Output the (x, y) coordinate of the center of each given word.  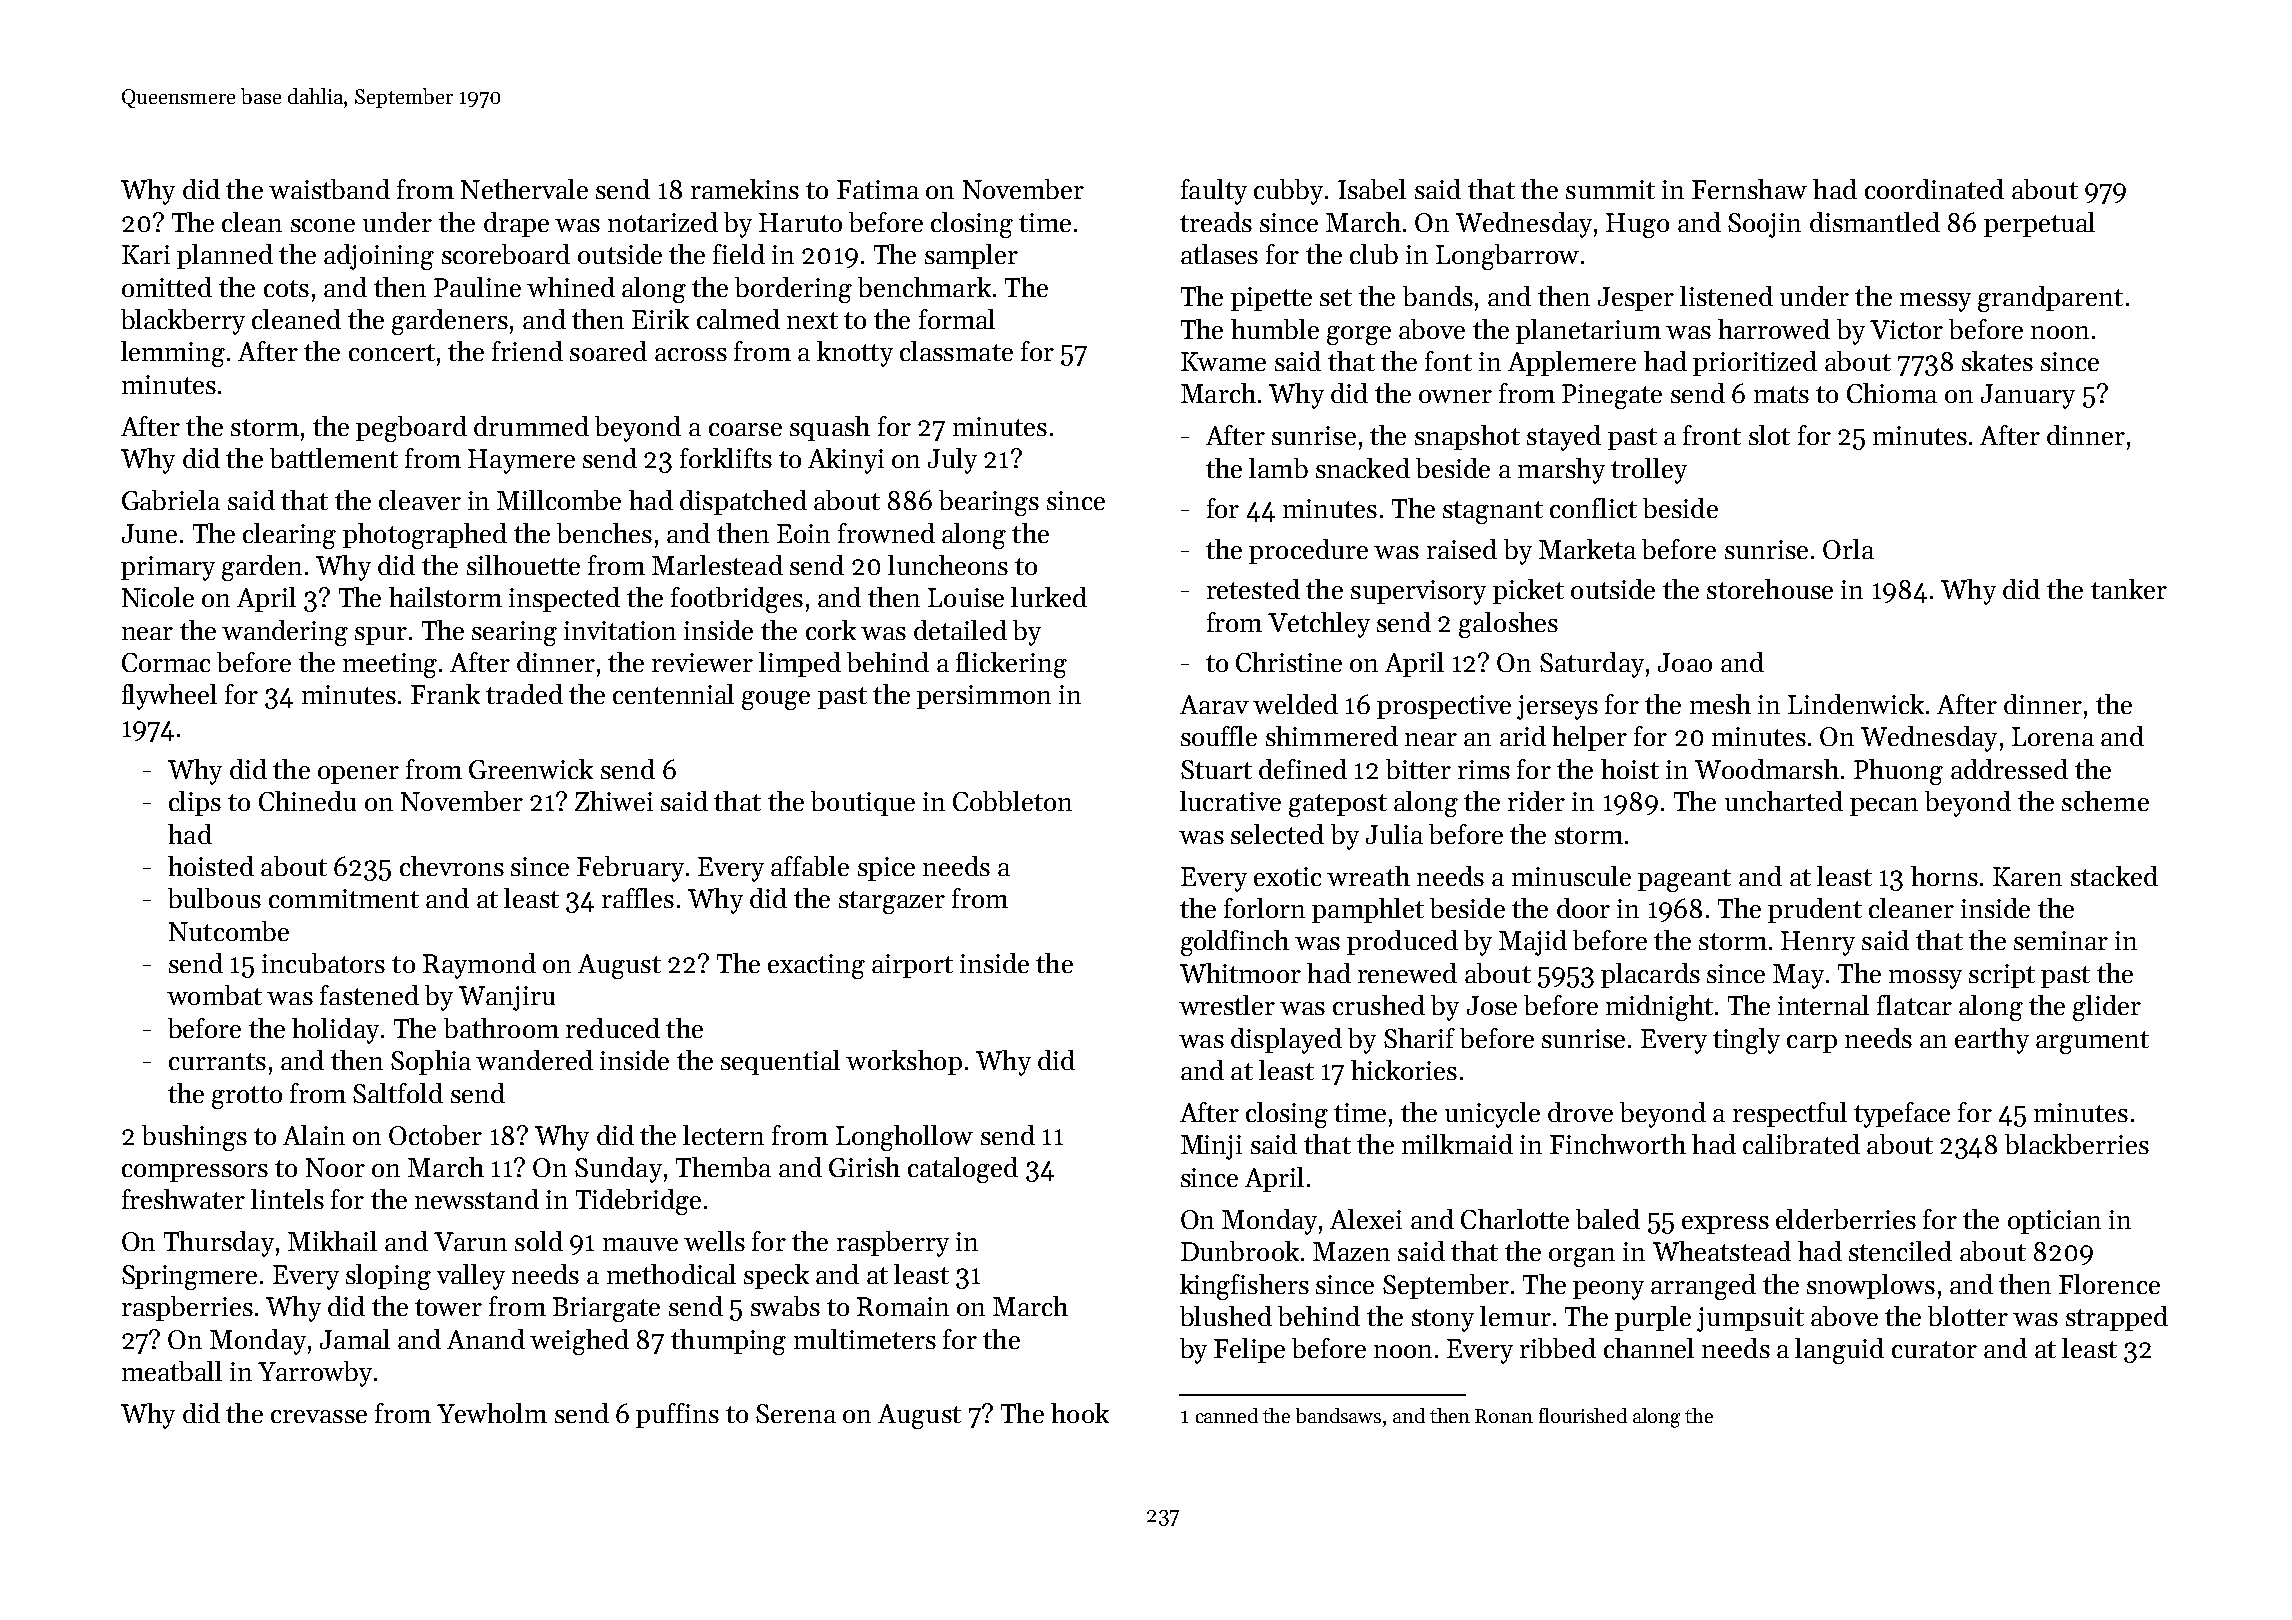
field (739, 254)
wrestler (1227, 1005)
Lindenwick (1856, 704)
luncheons (948, 565)
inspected (564, 599)
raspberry (893, 1244)
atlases (1219, 254)
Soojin (1764, 225)
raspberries (187, 1308)
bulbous (214, 898)
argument (2092, 1042)
